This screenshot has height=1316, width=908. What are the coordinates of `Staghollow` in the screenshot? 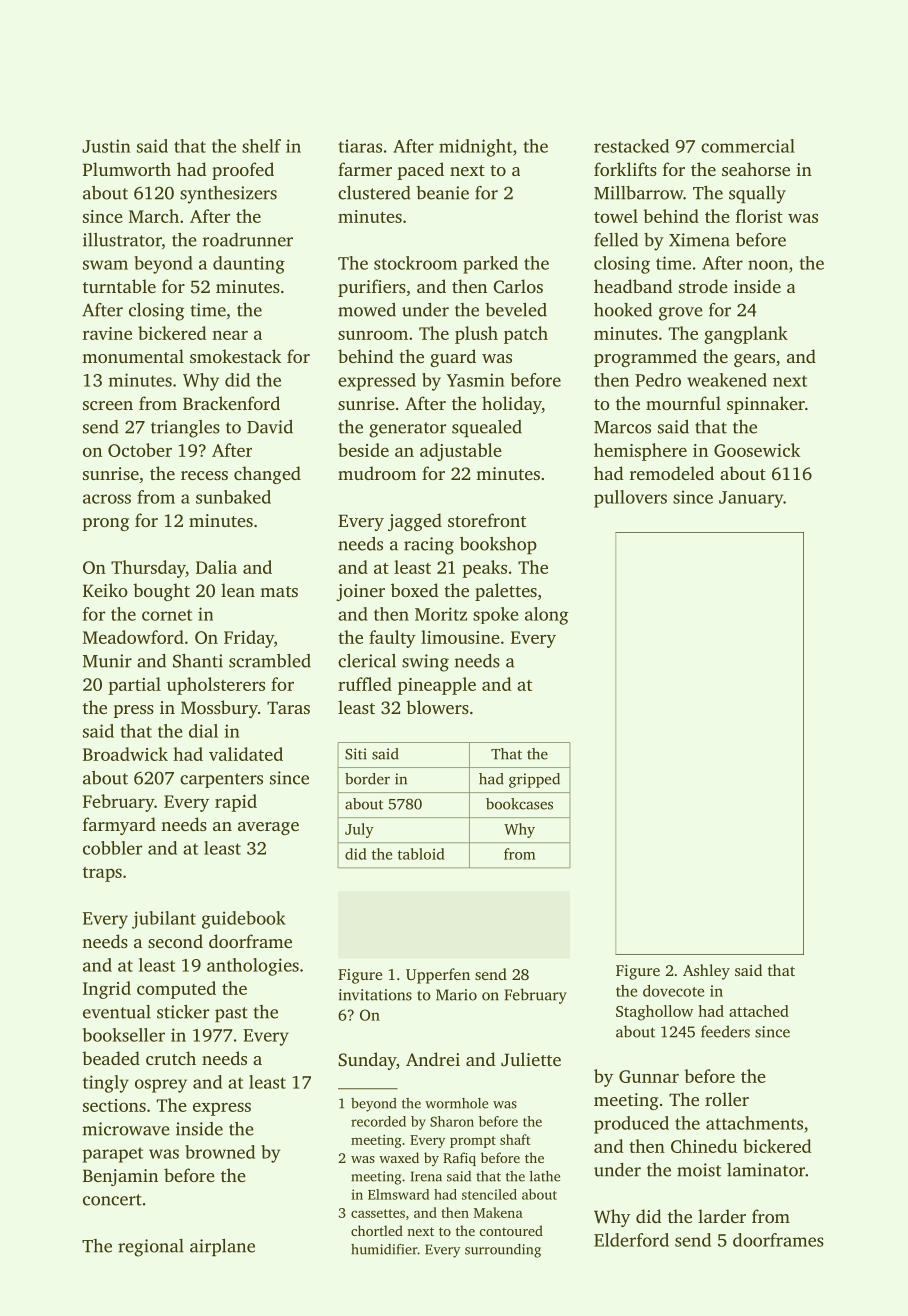 It's located at (654, 1013).
